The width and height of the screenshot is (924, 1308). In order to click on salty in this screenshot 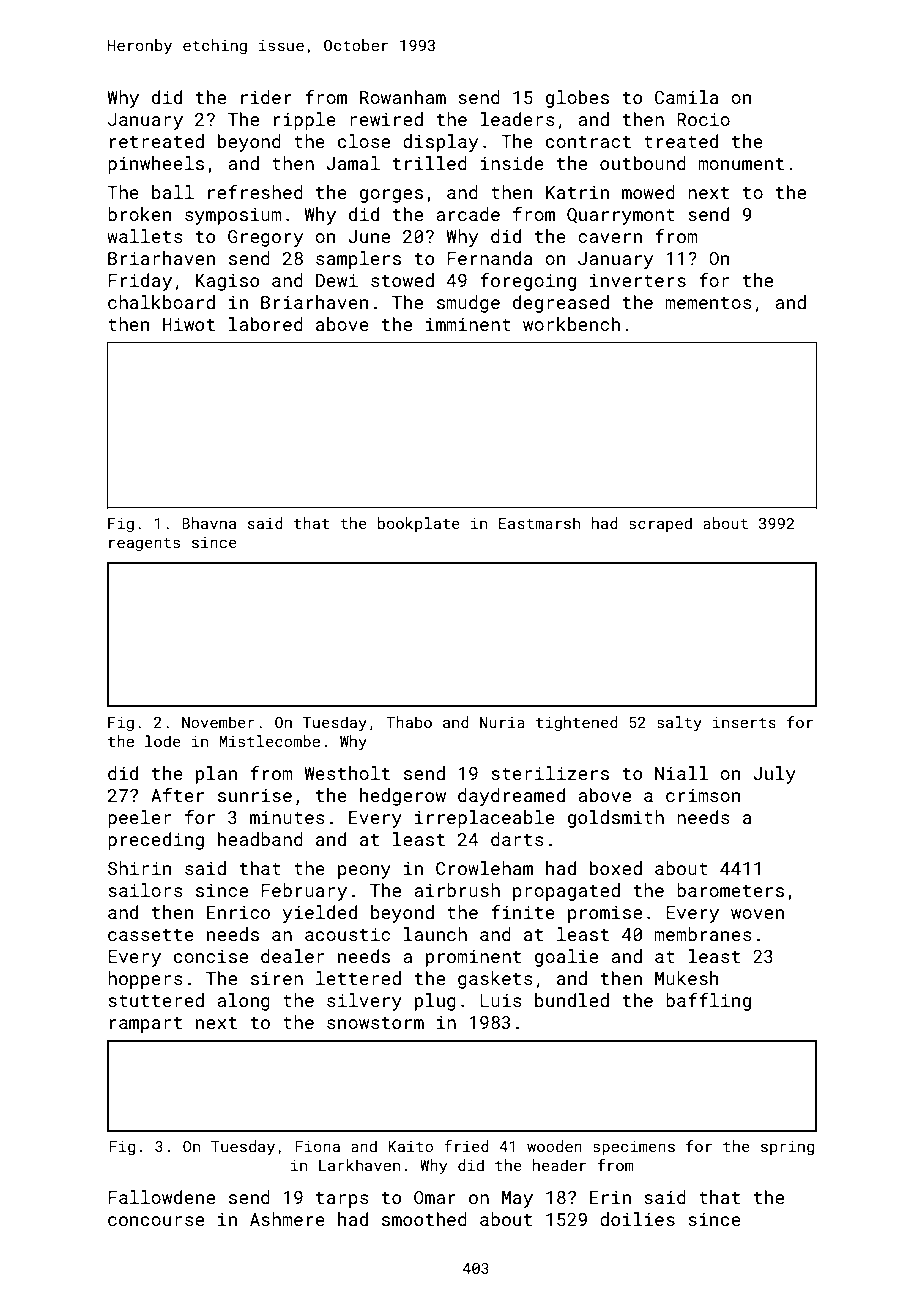, I will do `click(679, 723)`.
